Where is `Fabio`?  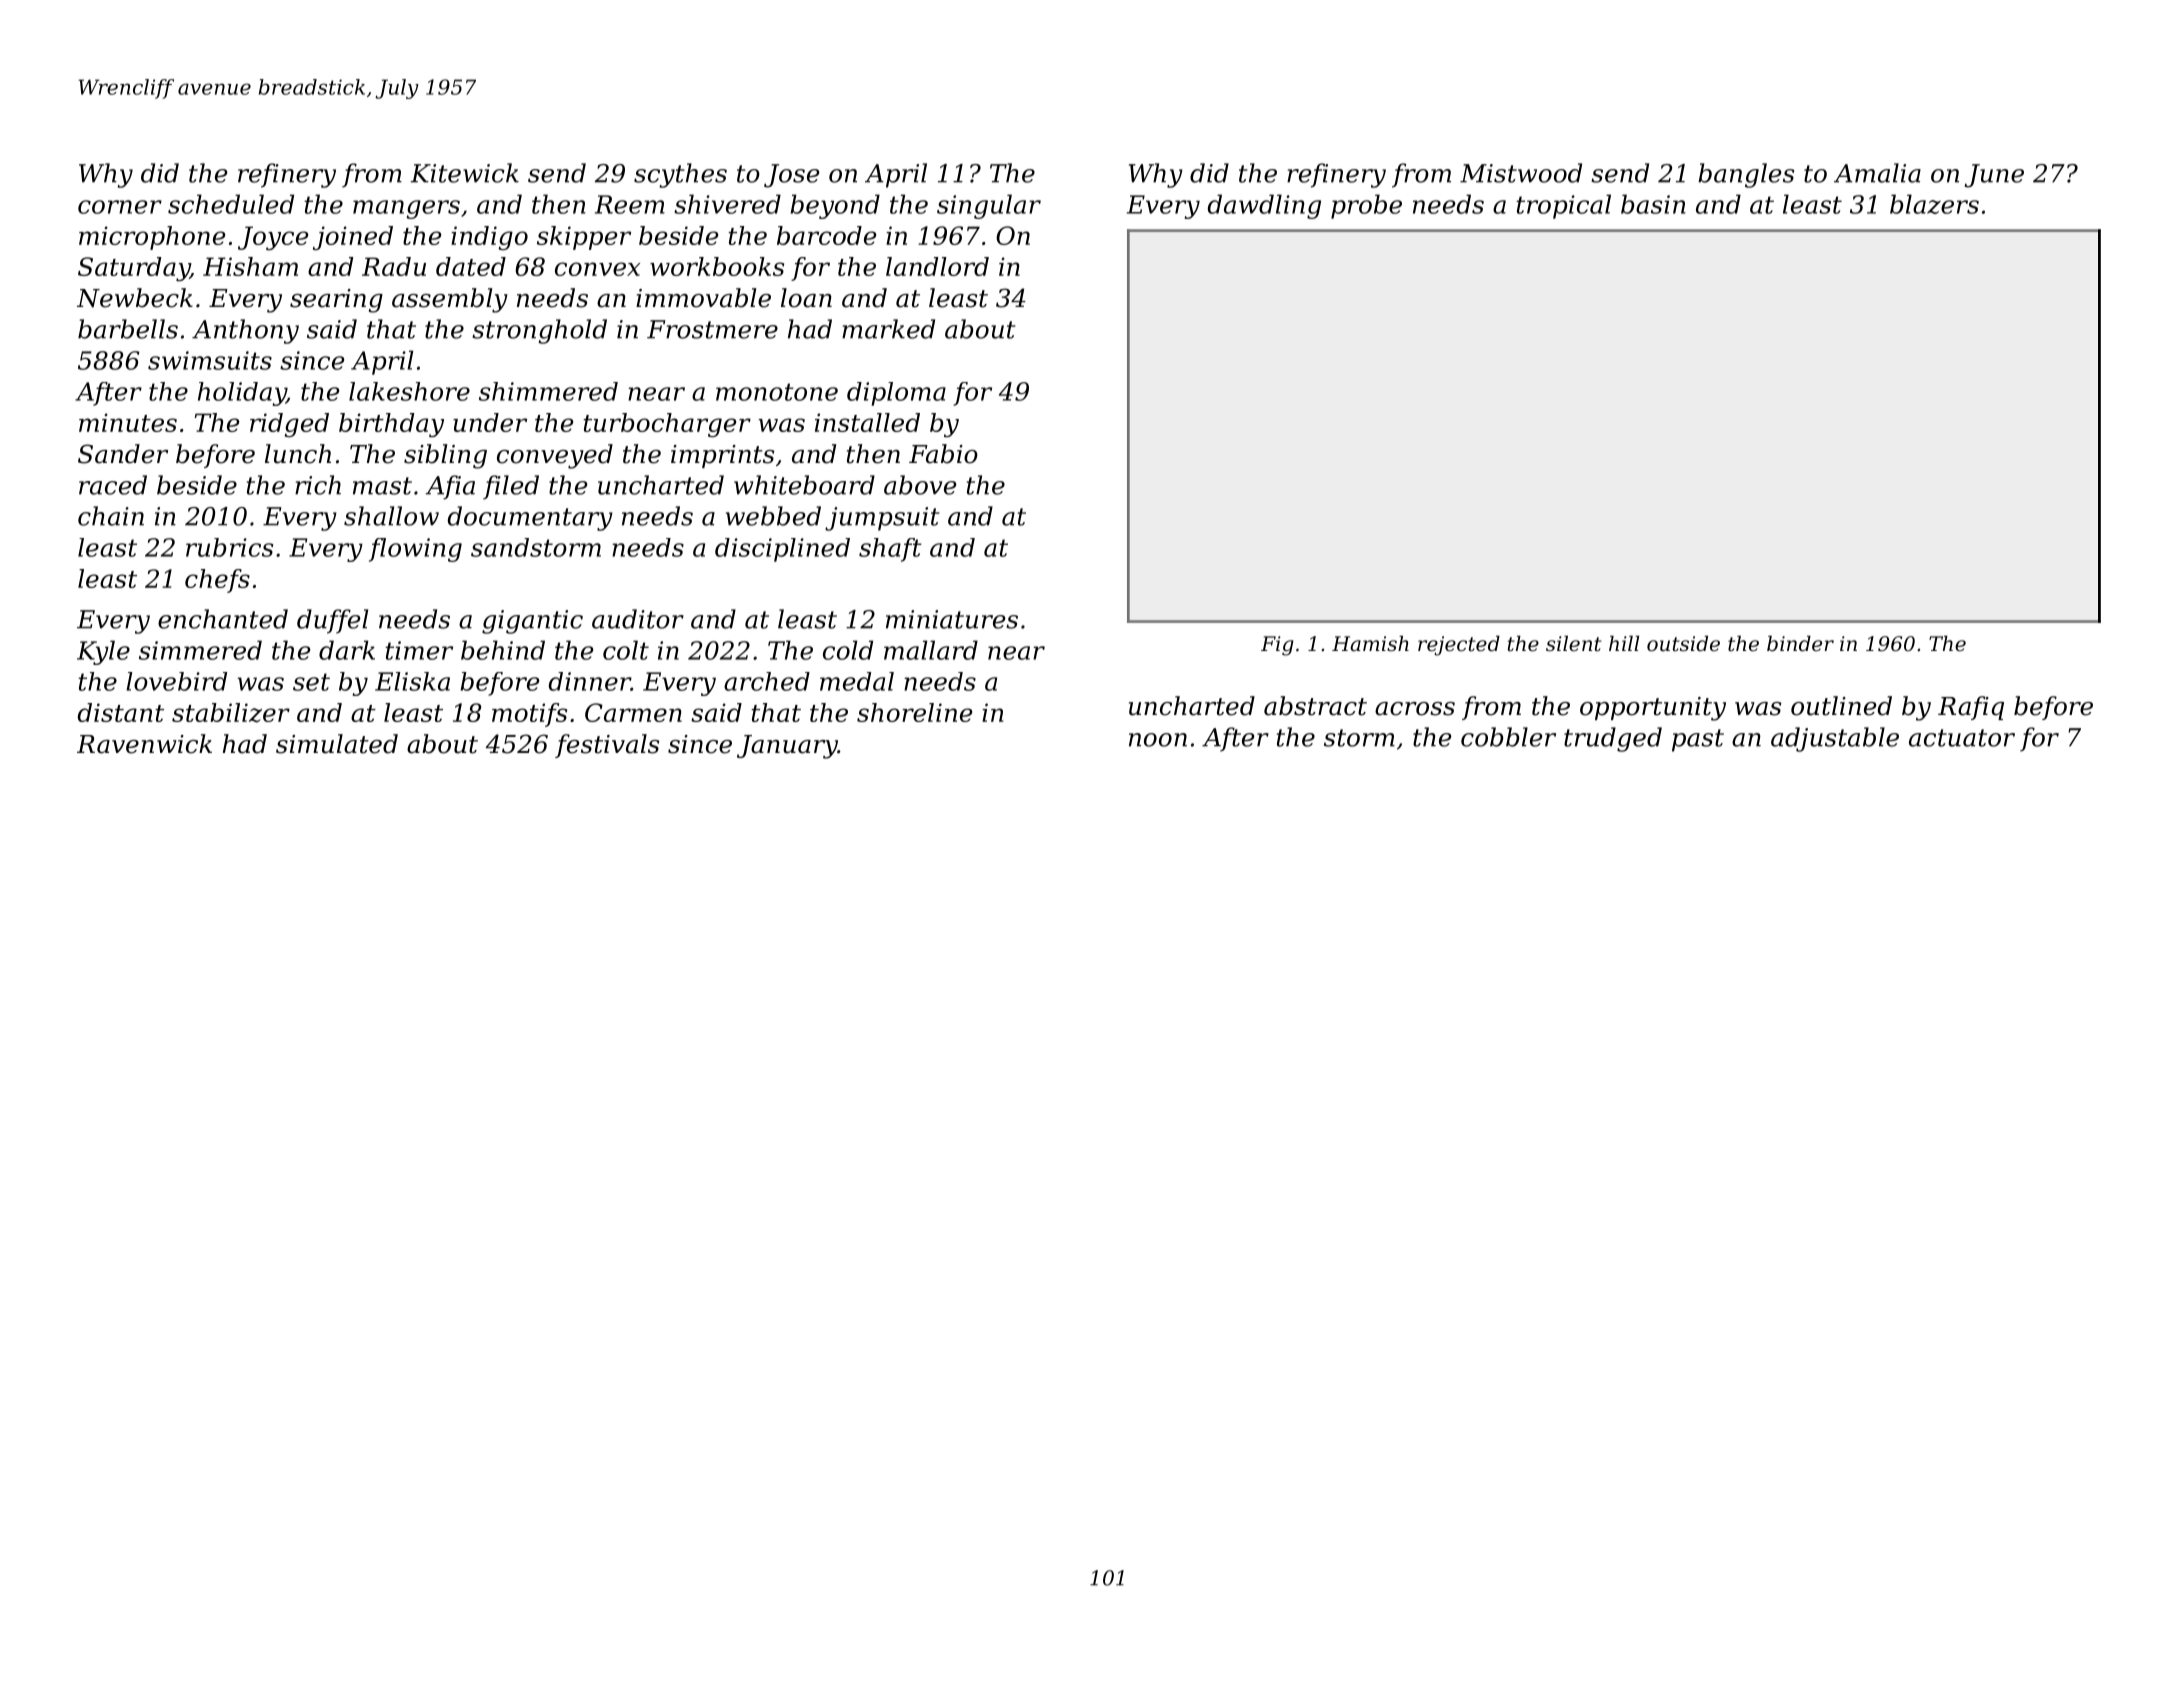
Fabio is located at coordinates (943, 454).
